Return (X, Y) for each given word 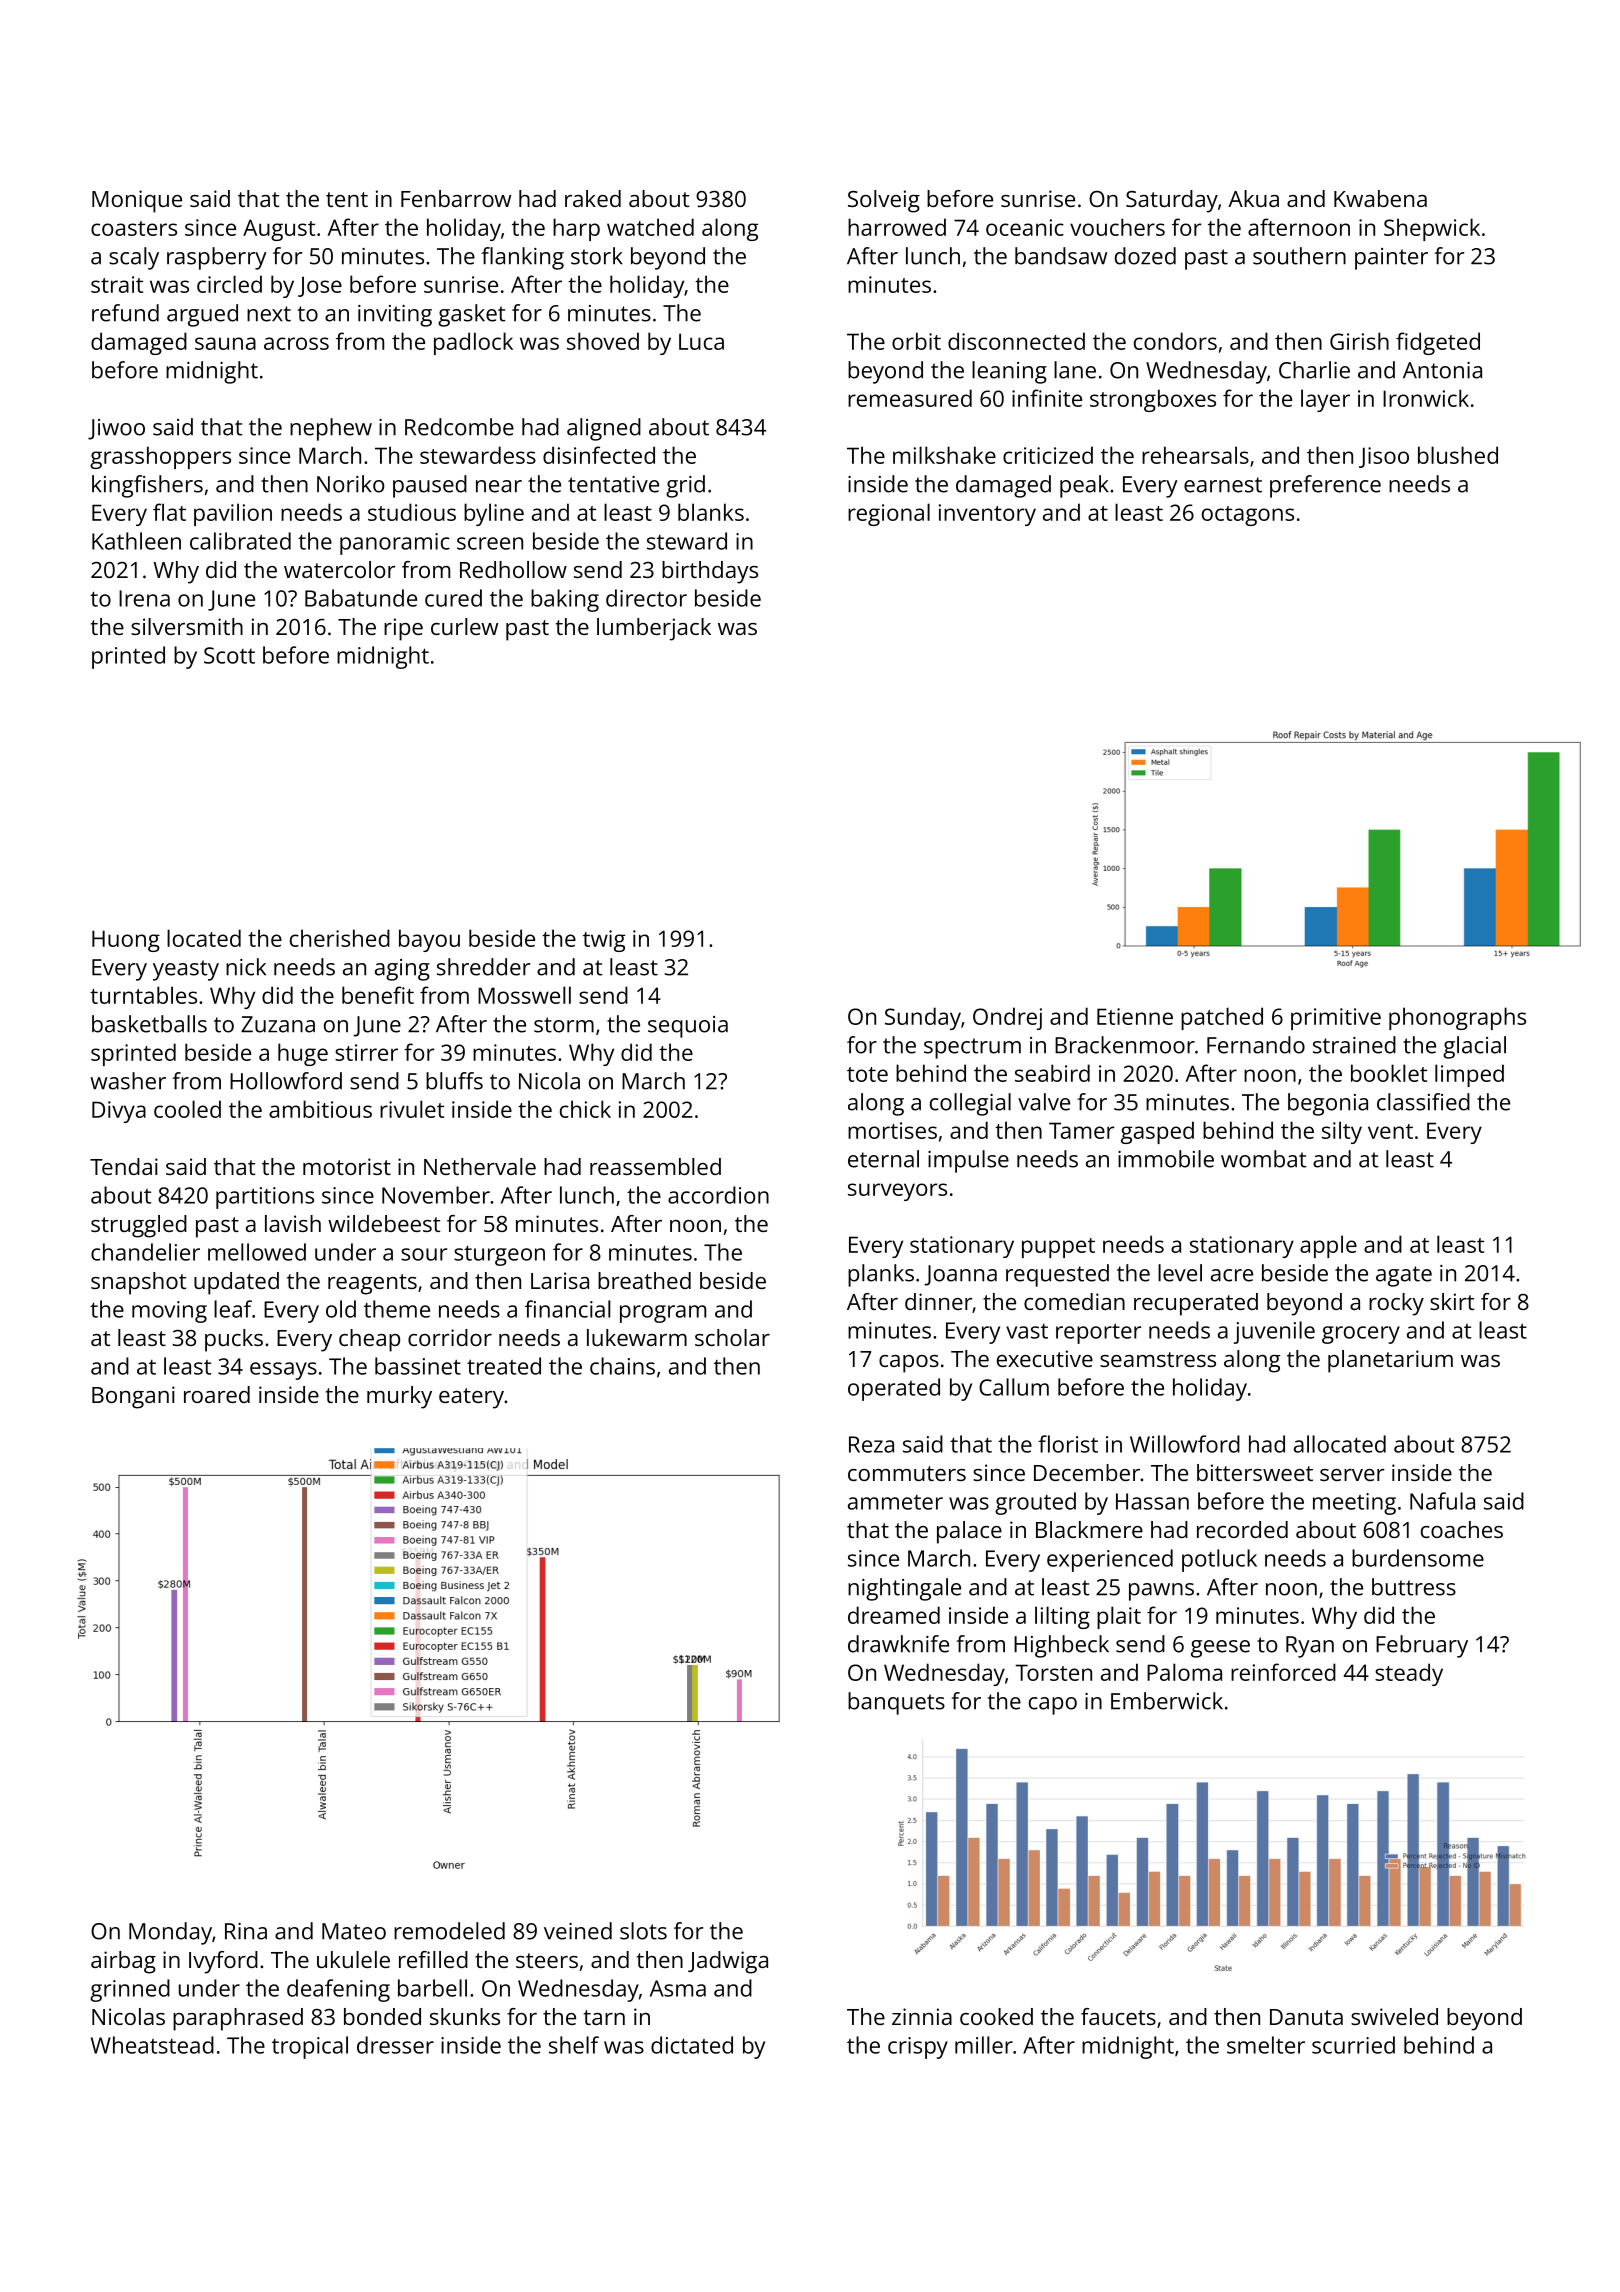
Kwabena (1380, 198)
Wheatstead (152, 2045)
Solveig (884, 201)
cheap (369, 1340)
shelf (574, 2045)
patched (1222, 1018)
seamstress (1158, 1359)
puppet (1058, 1248)
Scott (229, 655)
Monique (137, 201)
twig (604, 941)
